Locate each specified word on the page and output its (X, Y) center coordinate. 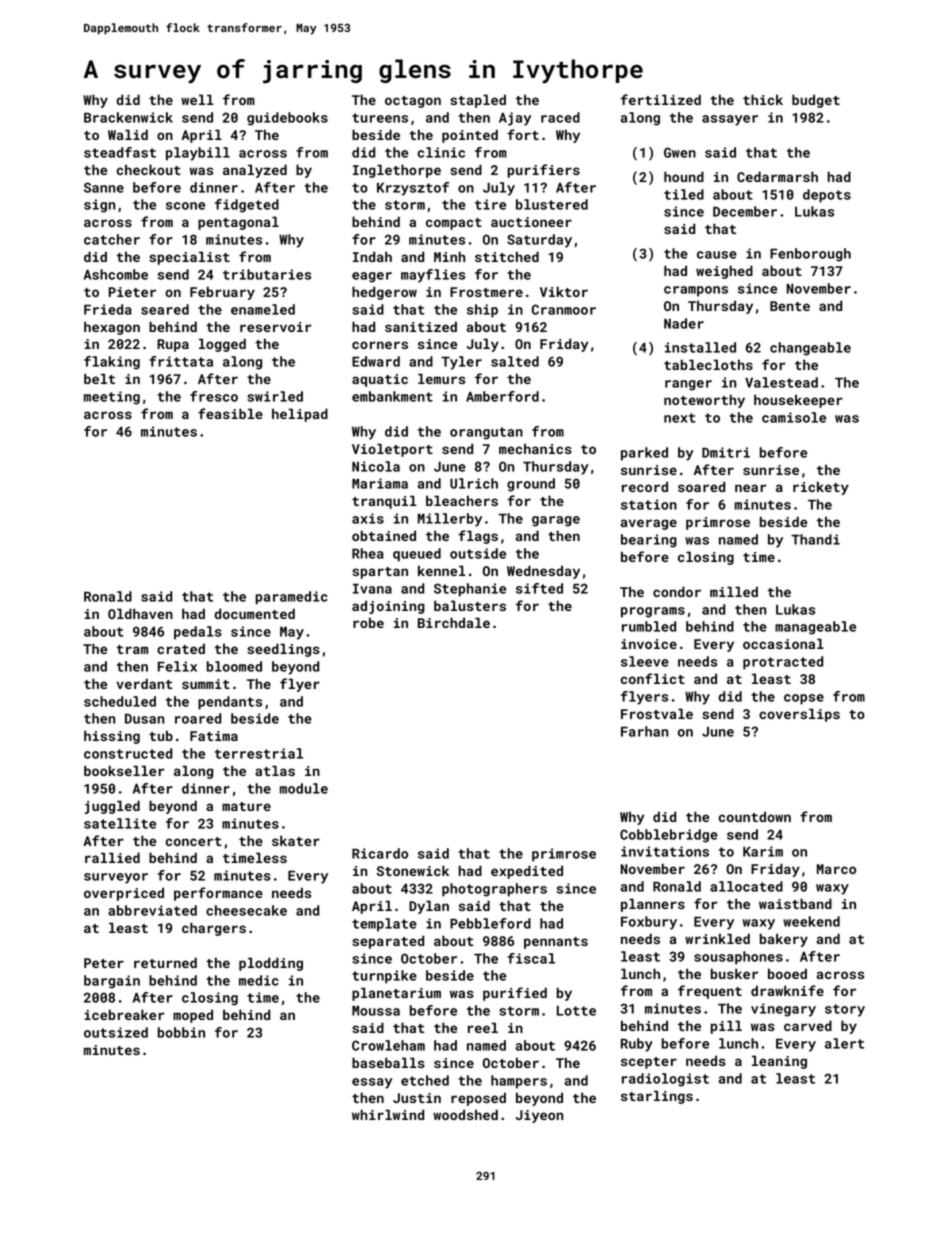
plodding (271, 964)
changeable (810, 349)
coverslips (799, 715)
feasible (230, 413)
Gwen (680, 152)
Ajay (515, 119)
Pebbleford (490, 923)
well (197, 99)
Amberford (502, 396)
